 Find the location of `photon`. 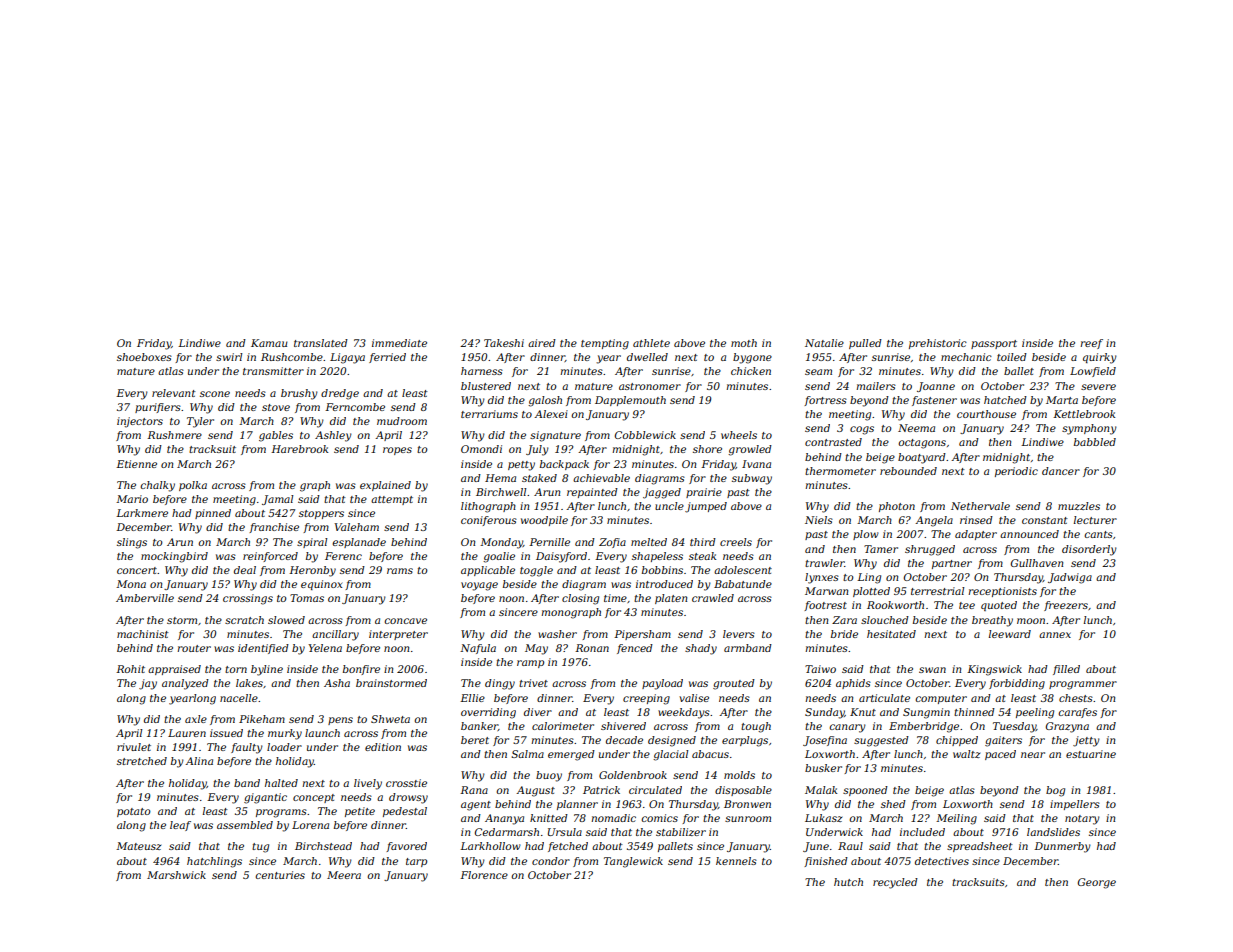

photon is located at coordinates (897, 507).
